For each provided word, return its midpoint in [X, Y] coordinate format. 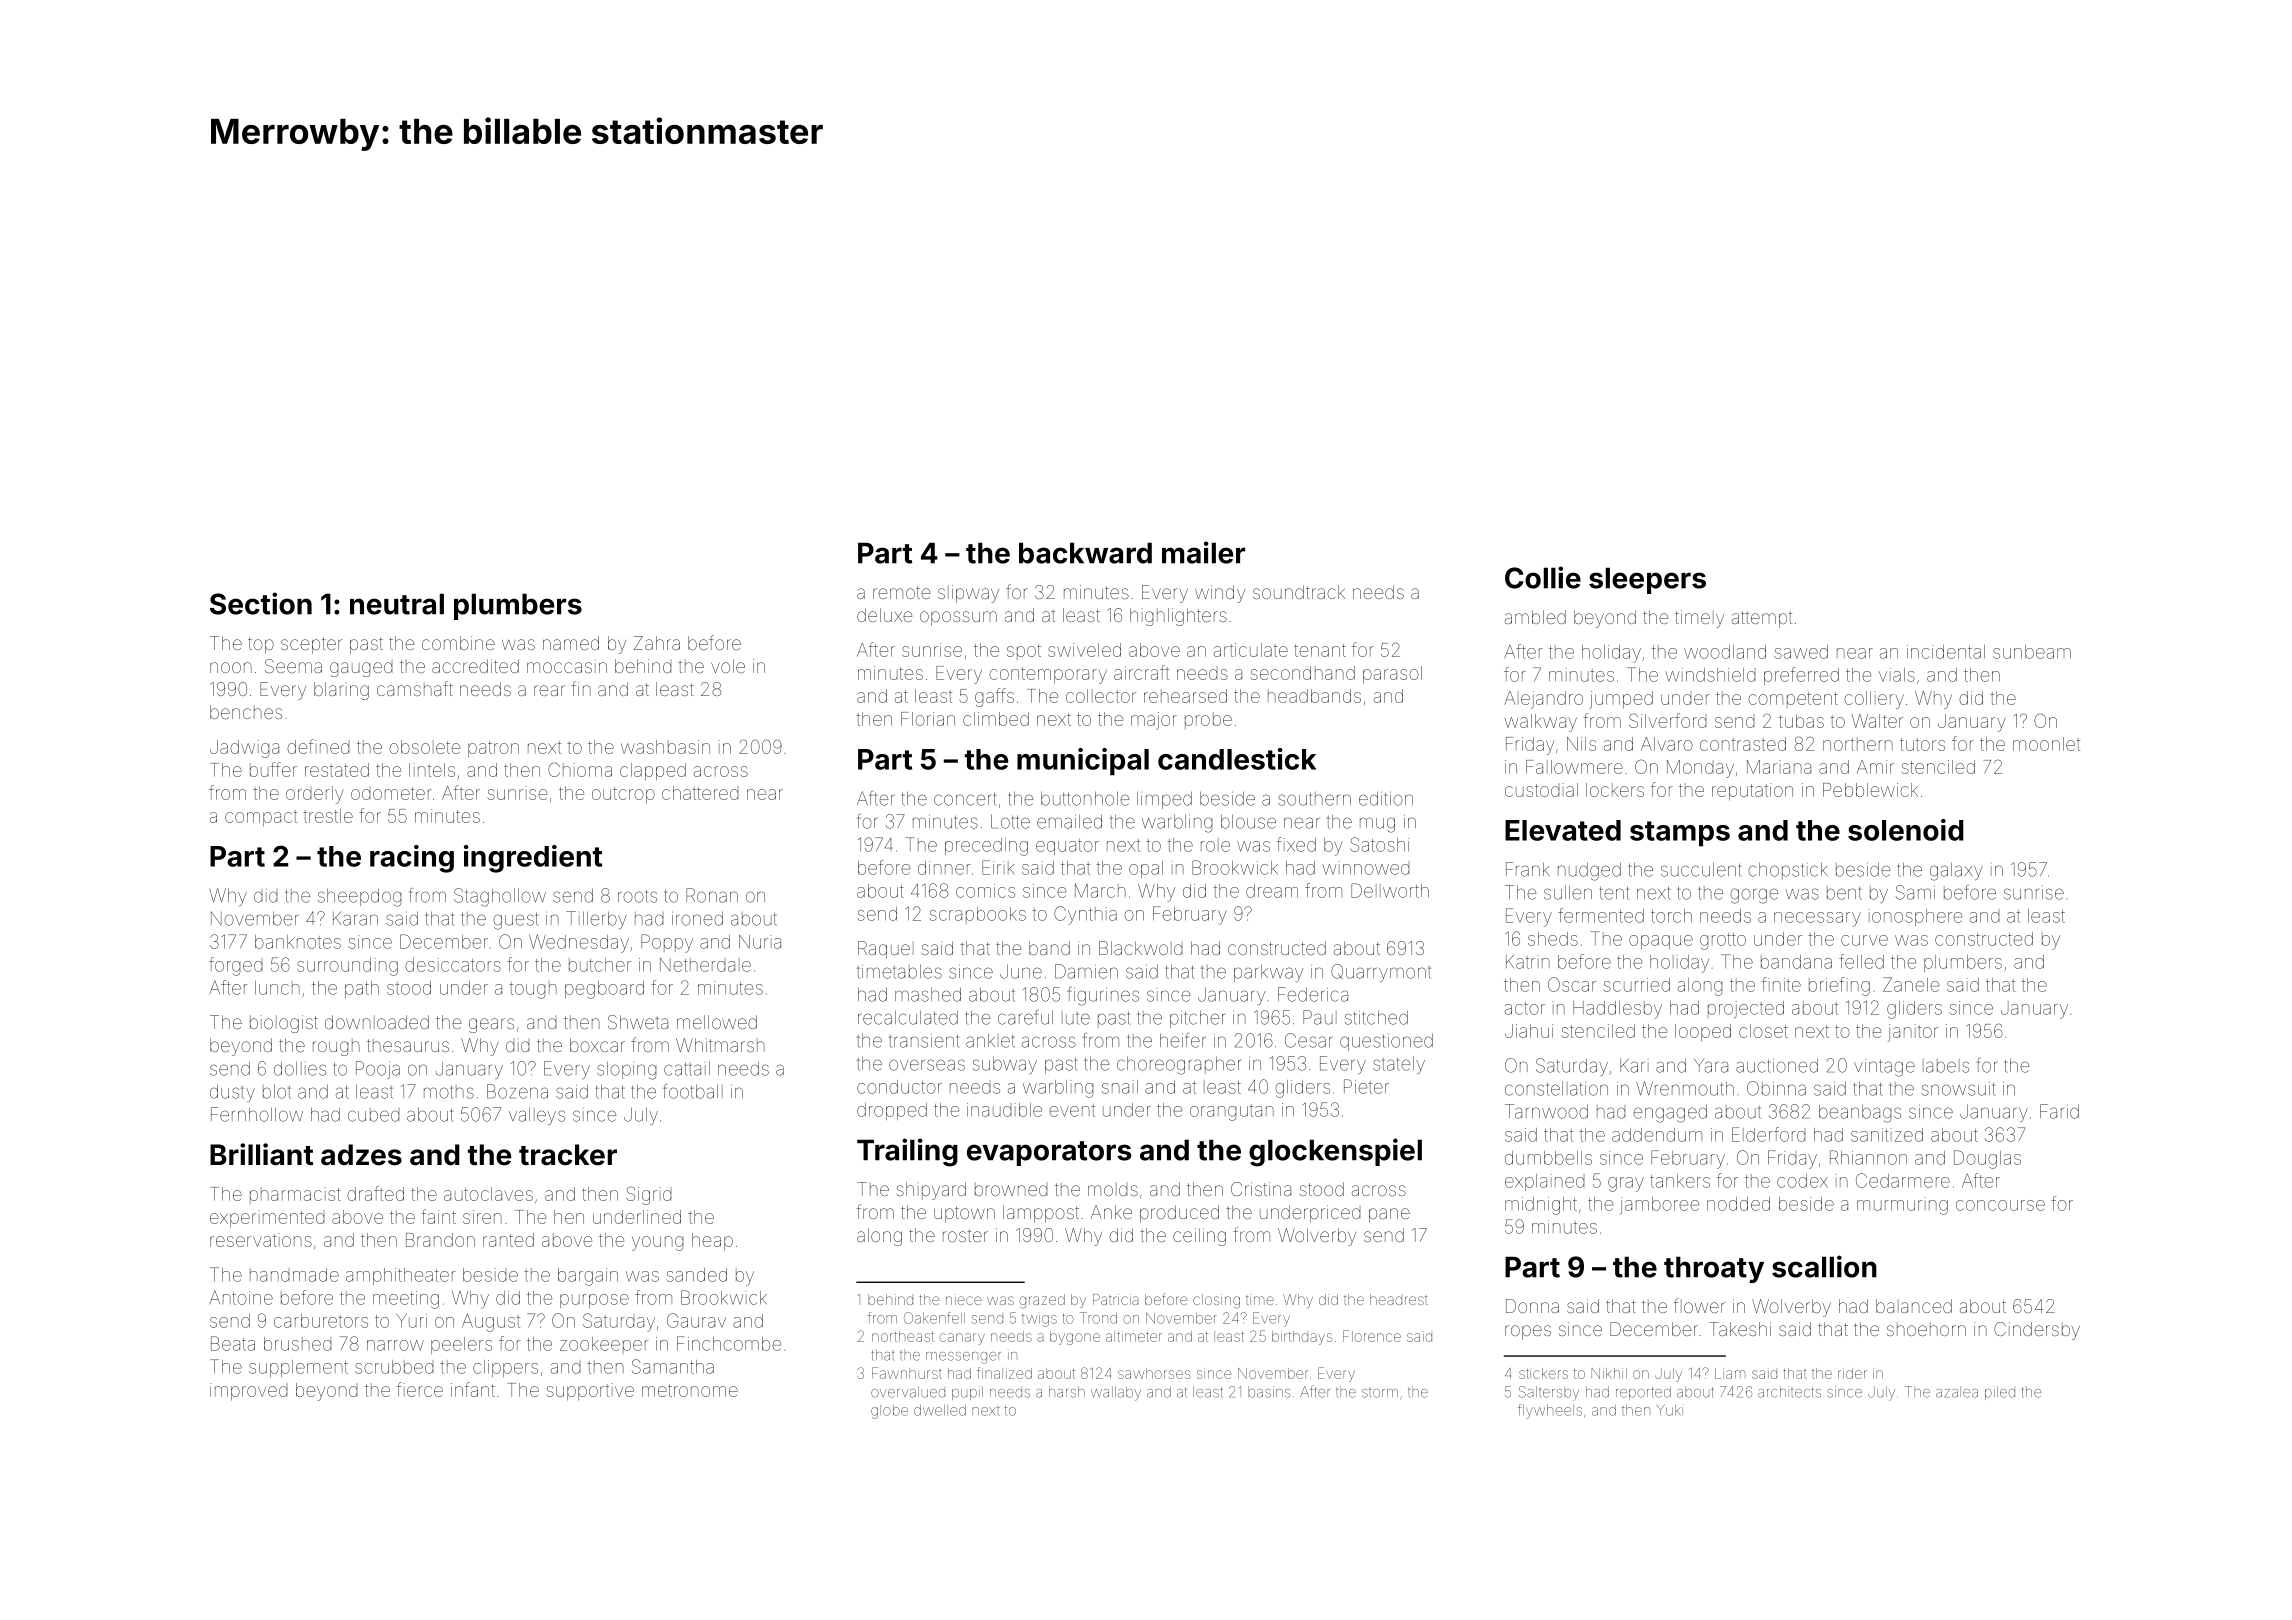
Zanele [1911, 984]
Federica [1313, 994]
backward [1085, 553]
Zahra [657, 643]
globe [889, 1412]
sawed [1801, 652]
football [693, 1091]
